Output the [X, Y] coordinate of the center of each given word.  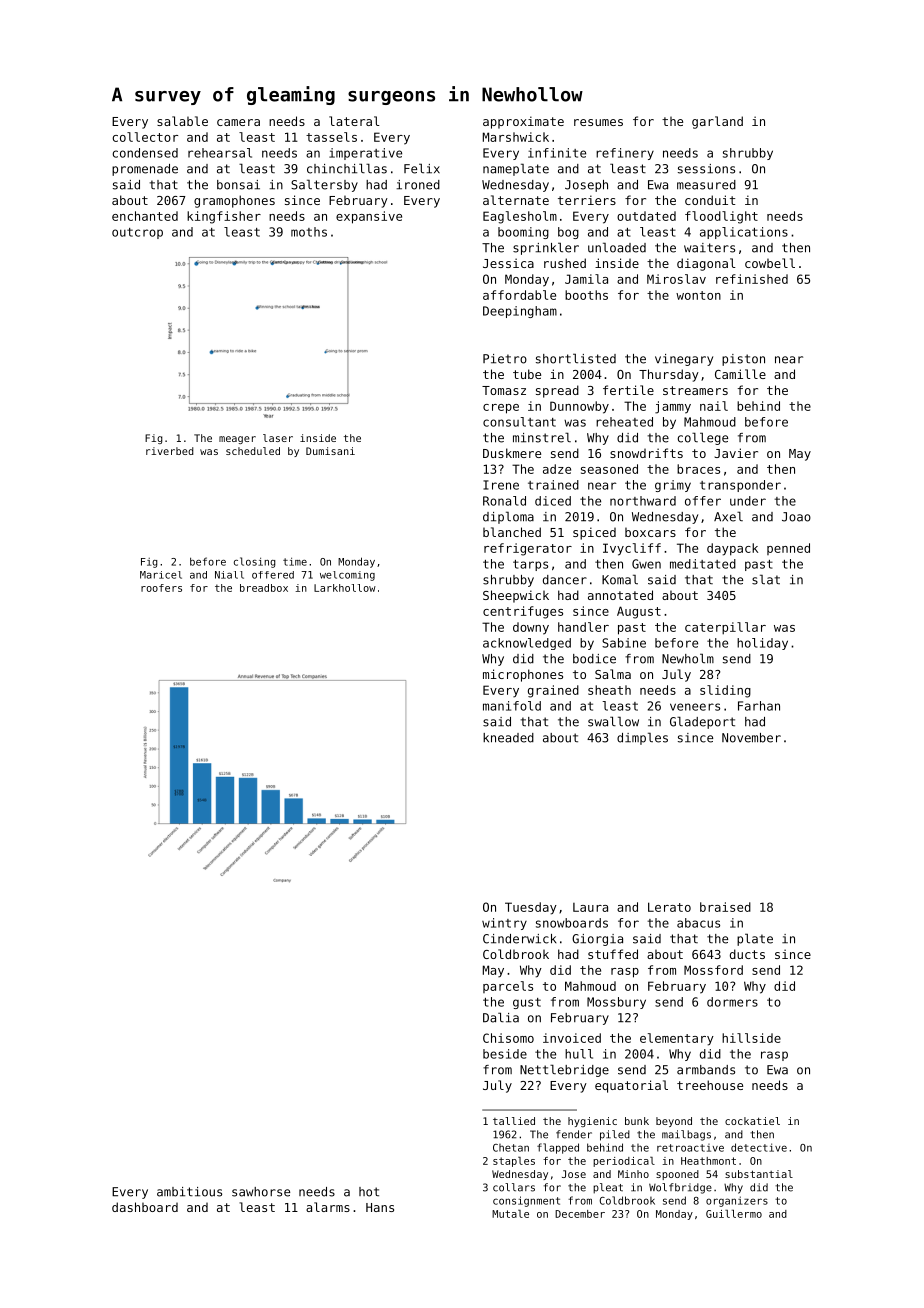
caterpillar [725, 628]
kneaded [508, 738]
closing [255, 562]
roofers [161, 588]
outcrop [137, 233]
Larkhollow [345, 588]
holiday [762, 644]
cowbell [770, 263]
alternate [516, 200]
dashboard [145, 1207]
